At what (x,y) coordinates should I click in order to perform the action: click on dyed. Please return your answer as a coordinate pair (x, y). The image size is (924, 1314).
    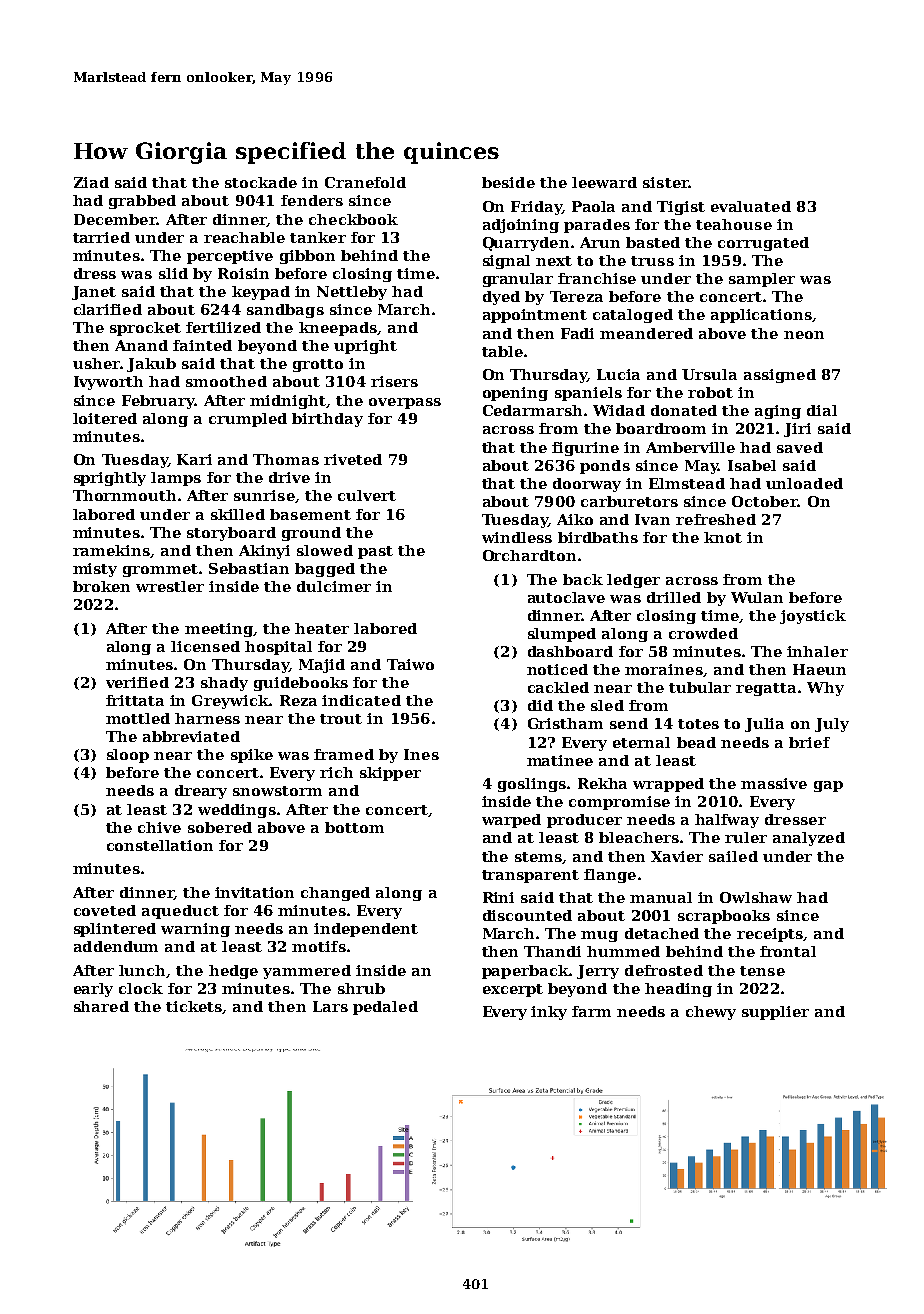
    Looking at the image, I should click on (501, 298).
